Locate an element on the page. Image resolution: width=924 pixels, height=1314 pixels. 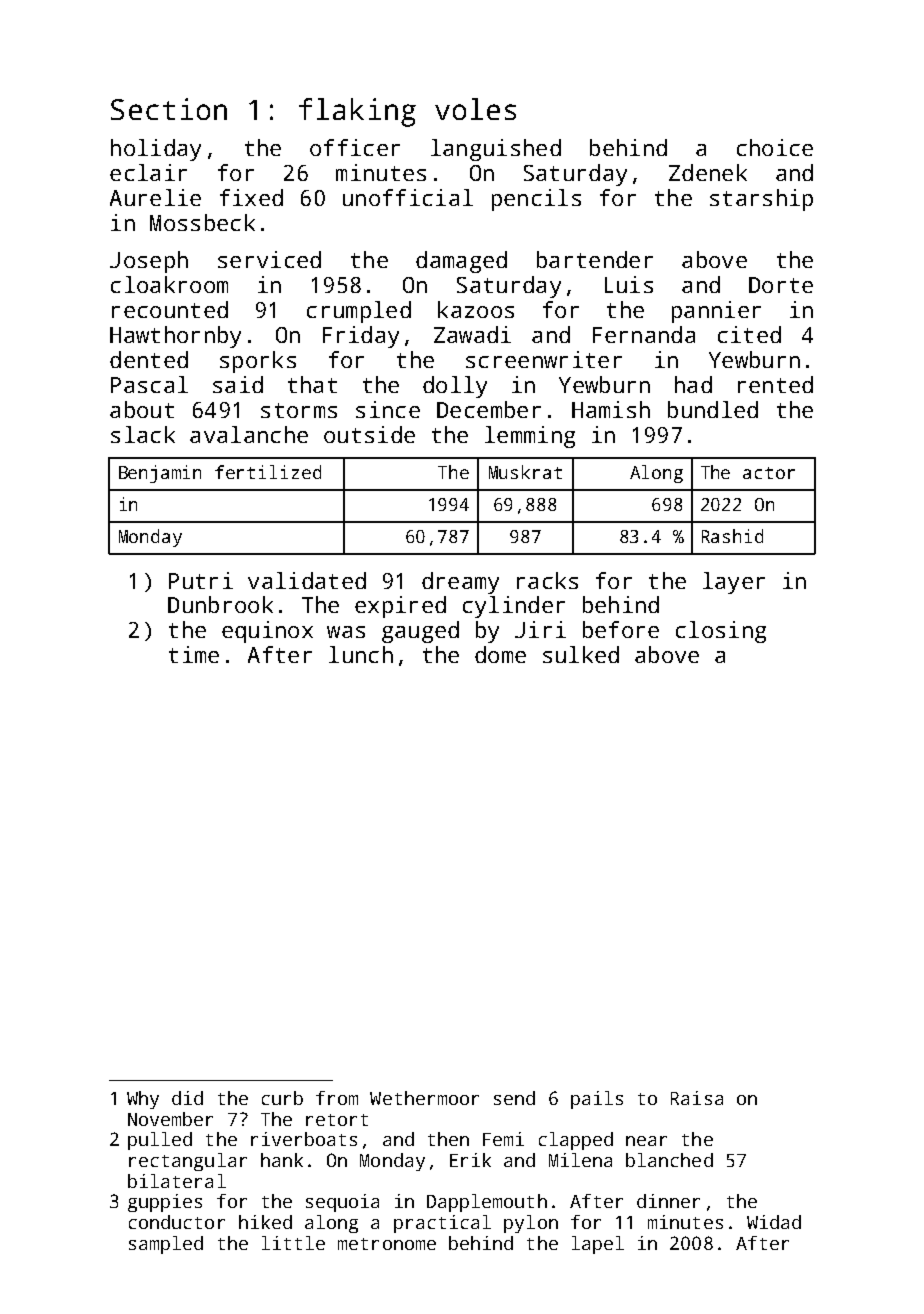
Wethermoor is located at coordinates (424, 1098).
